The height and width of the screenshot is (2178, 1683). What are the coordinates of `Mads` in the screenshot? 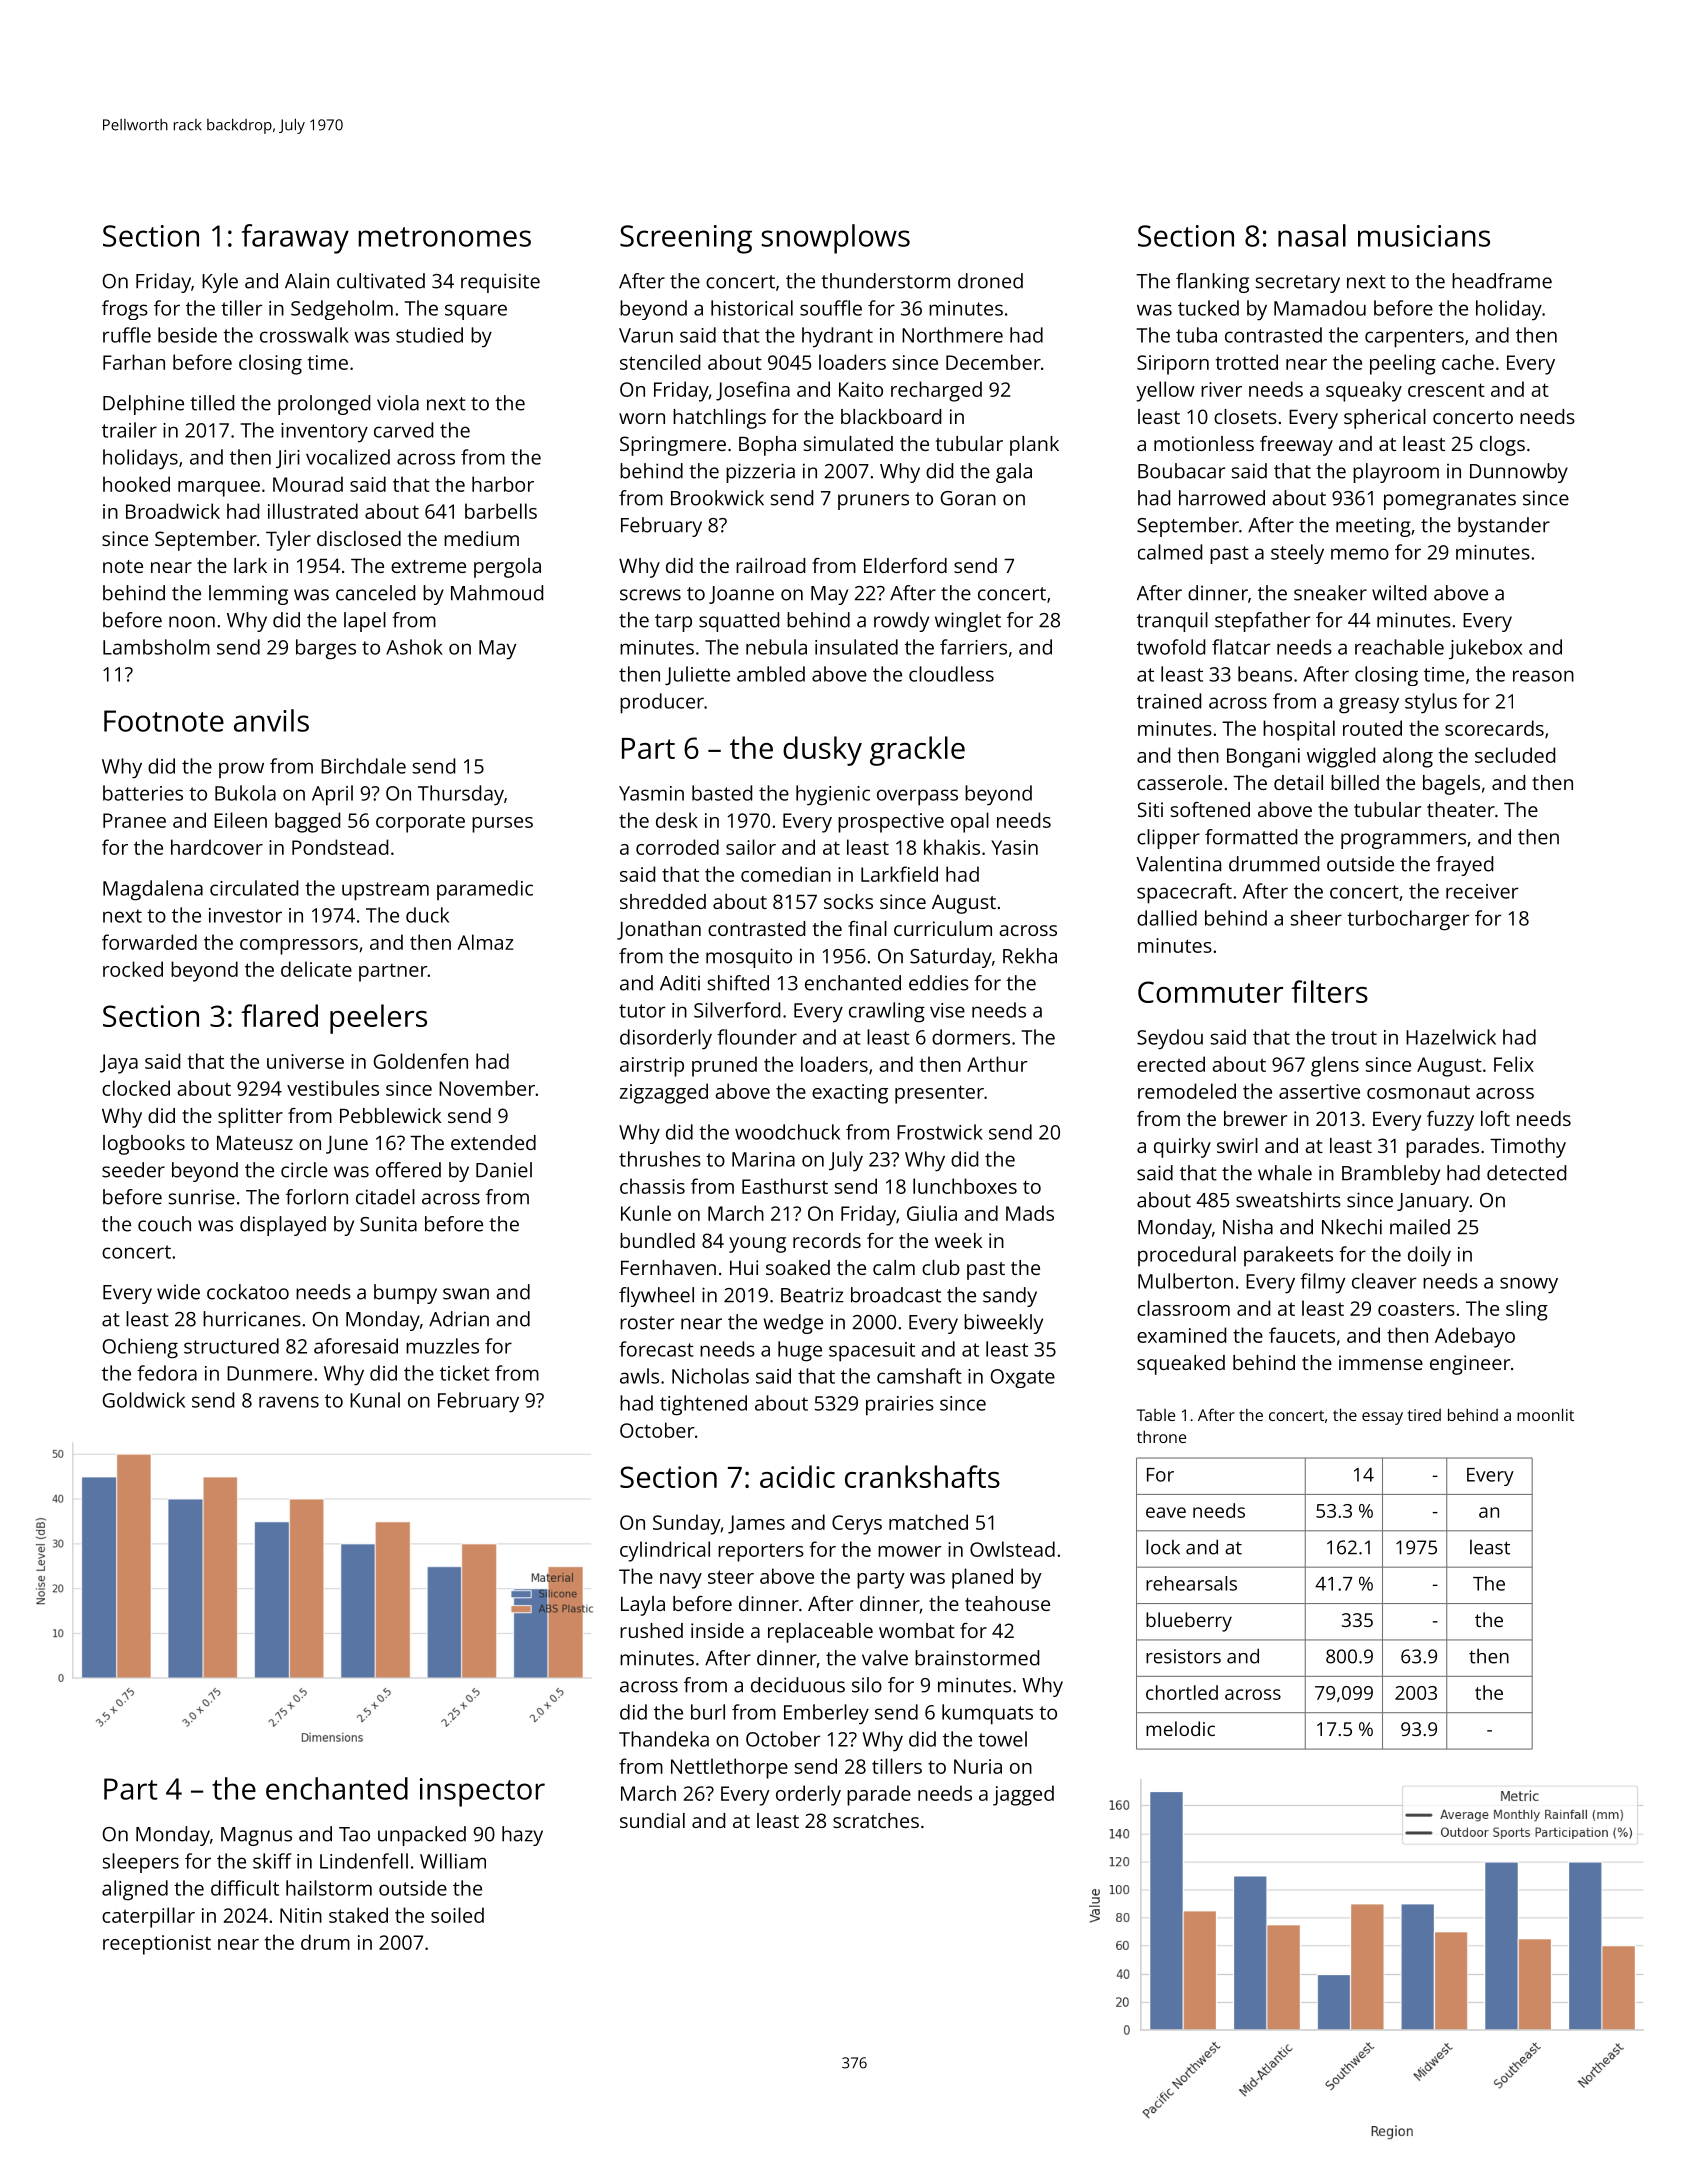 It's located at (1030, 1213).
